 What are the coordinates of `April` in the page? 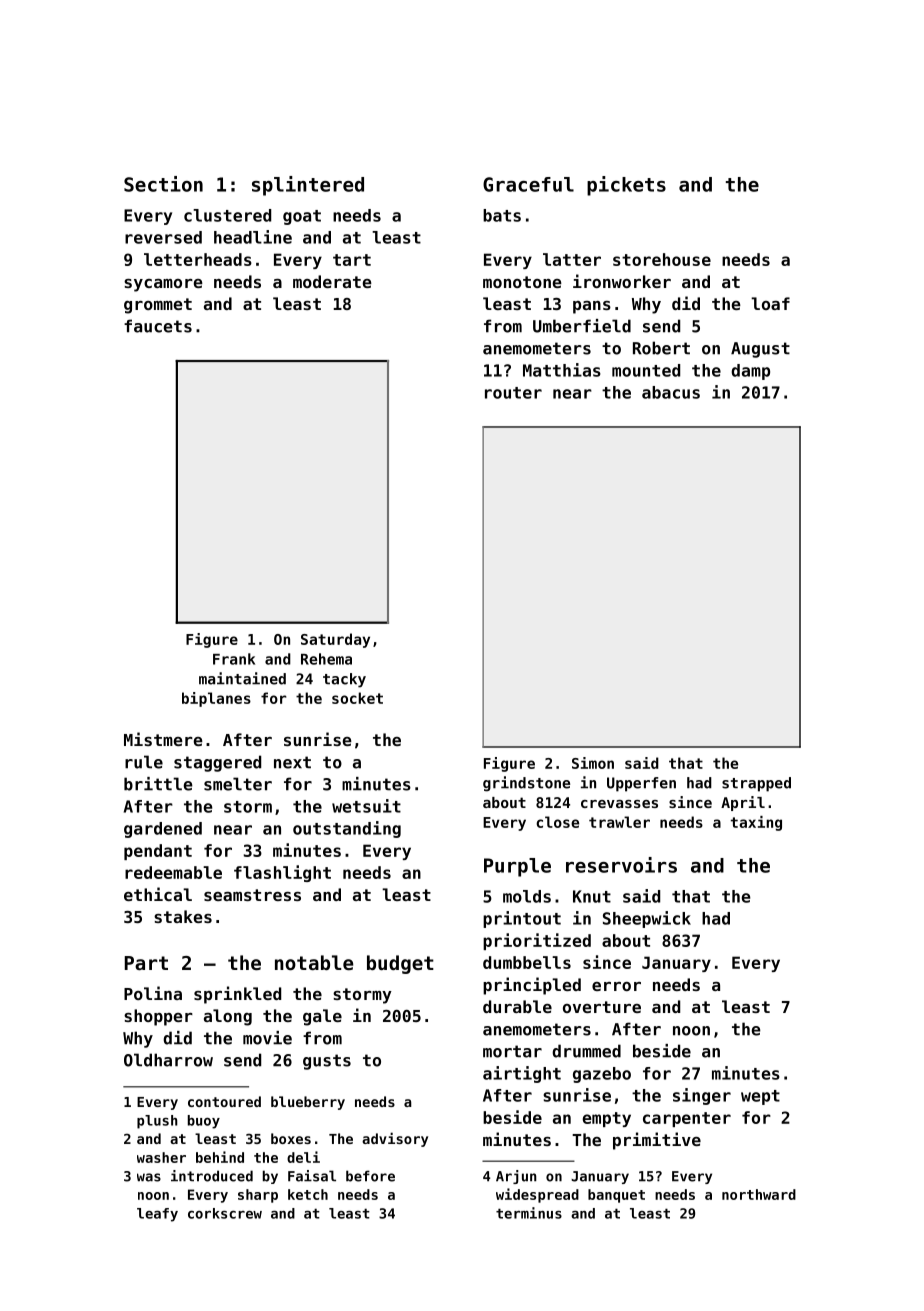 It's located at (743, 803).
